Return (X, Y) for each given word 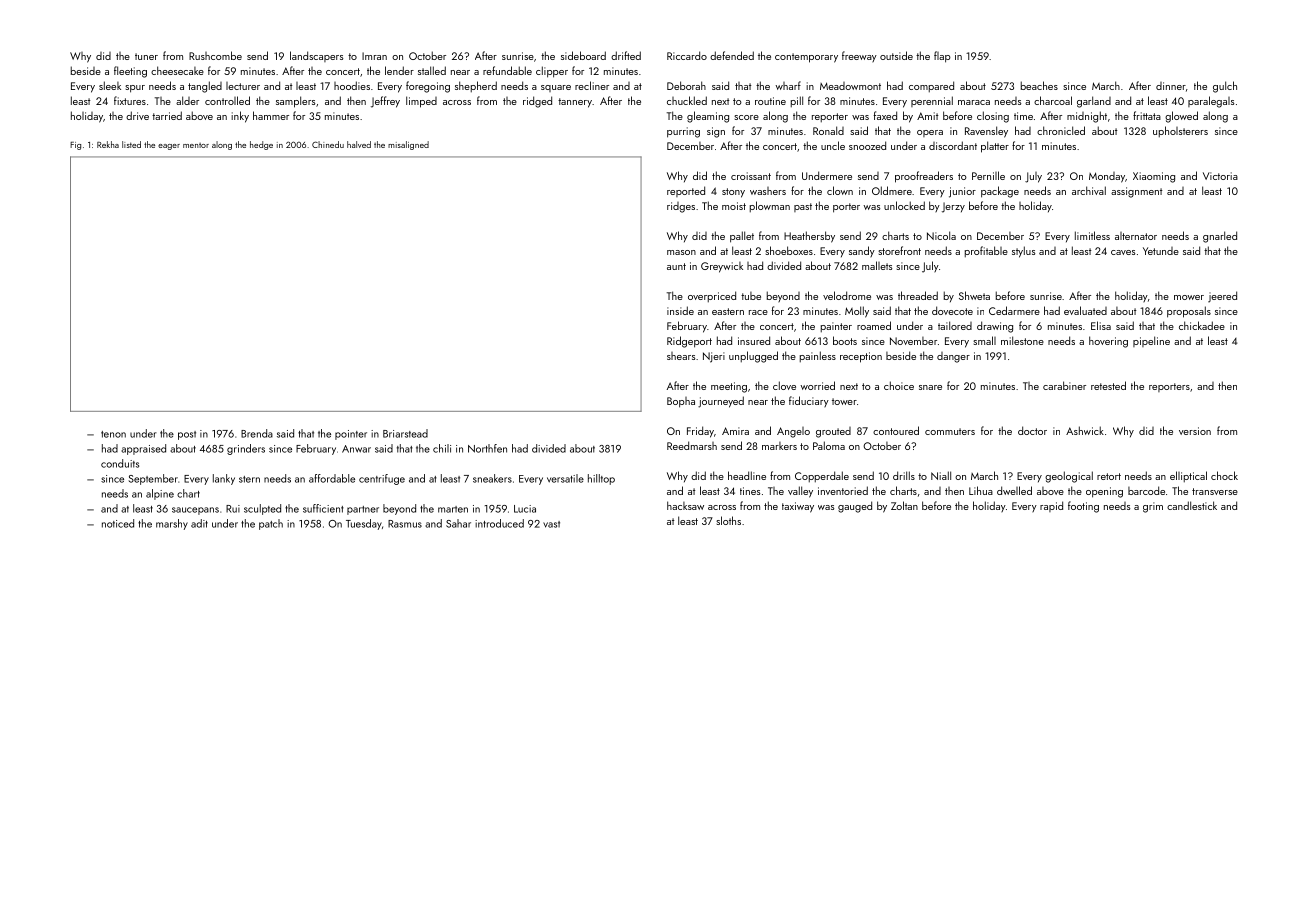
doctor (1032, 430)
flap (942, 57)
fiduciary (809, 401)
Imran (374, 56)
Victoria (1220, 176)
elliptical (1188, 476)
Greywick (722, 267)
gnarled (1220, 237)
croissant (751, 176)
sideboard (583, 55)
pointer (351, 435)
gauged (855, 507)
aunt (676, 266)
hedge (261, 145)
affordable (332, 478)
